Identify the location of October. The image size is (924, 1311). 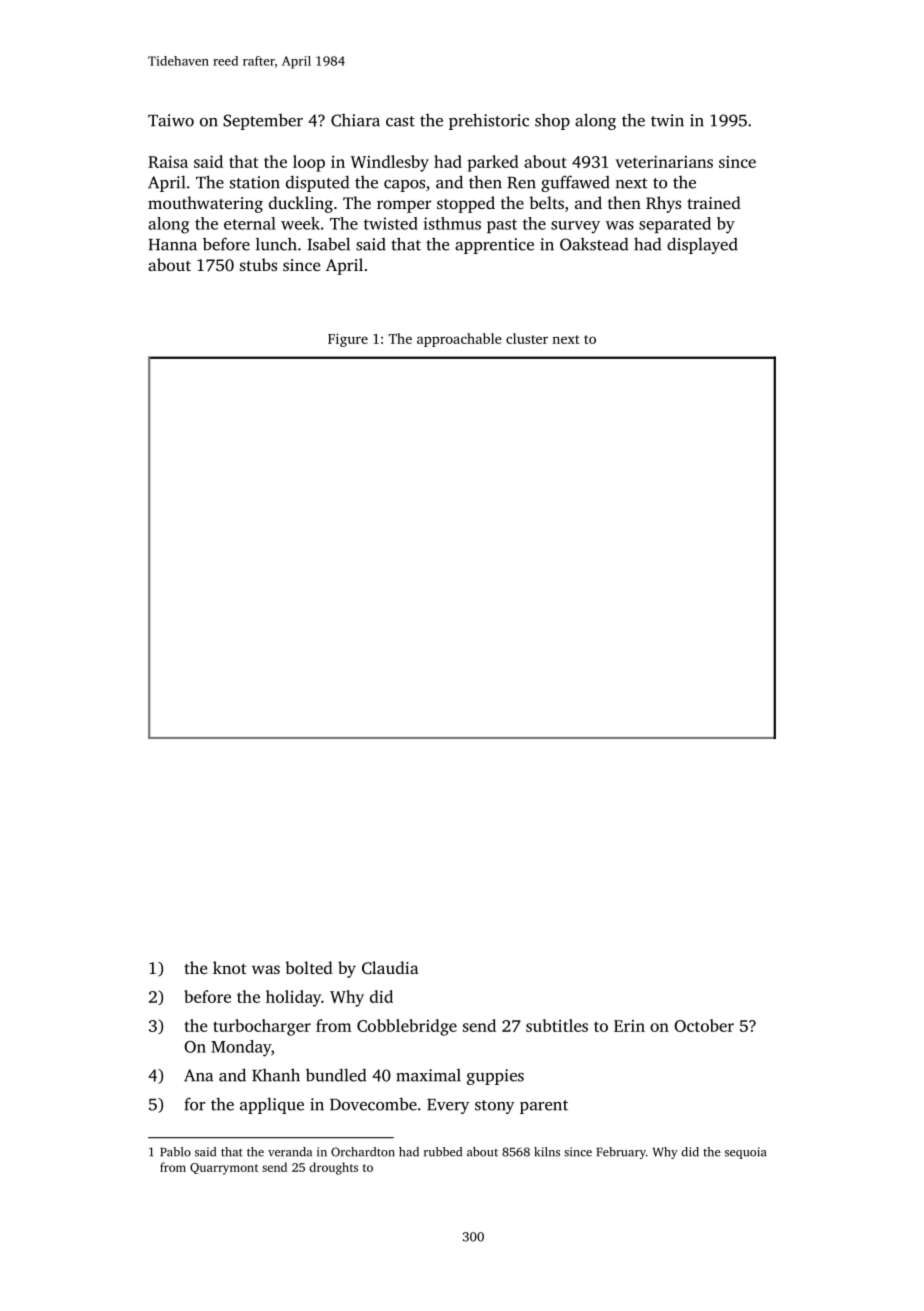
(704, 1025).
